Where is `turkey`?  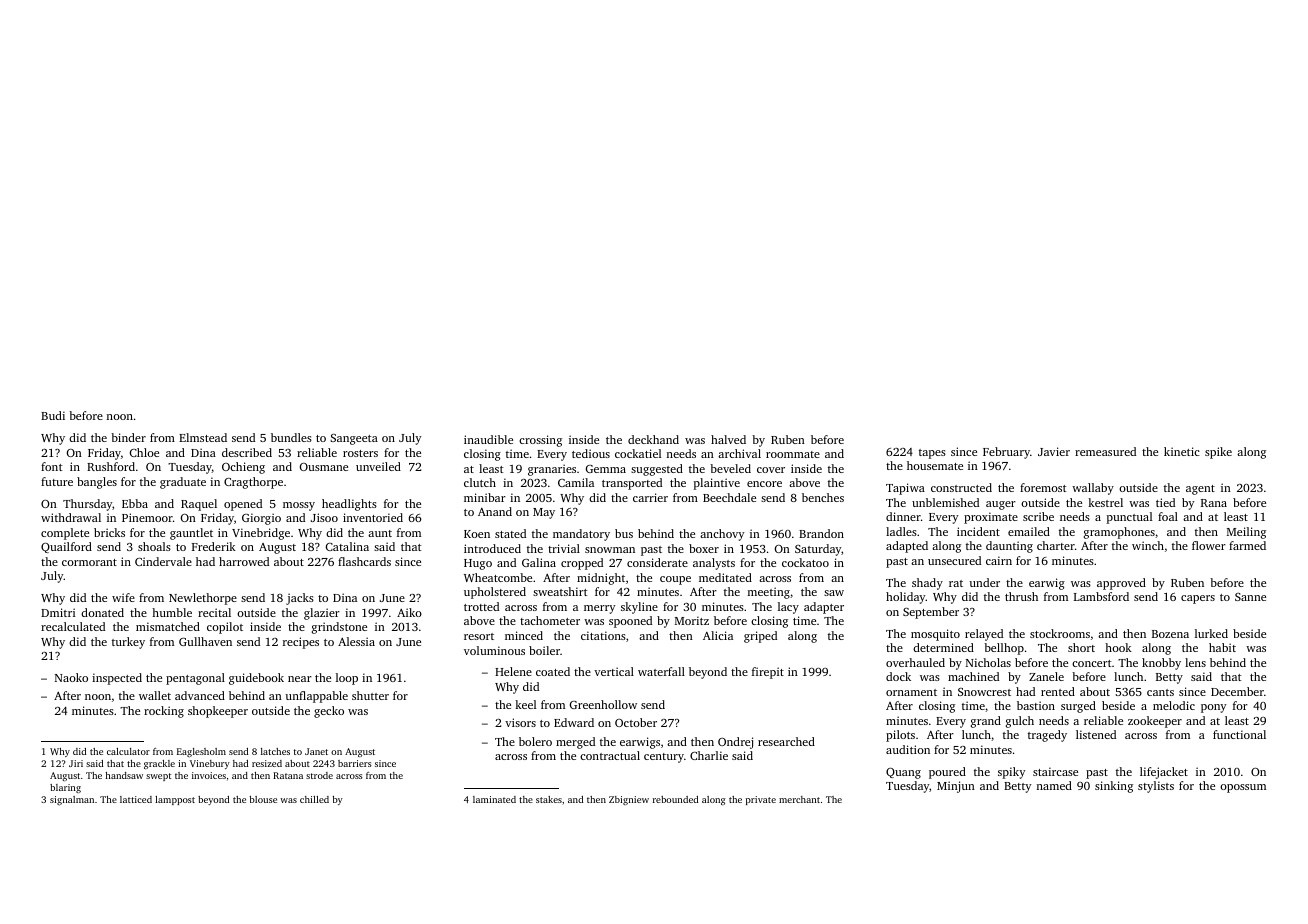
turkey is located at coordinates (128, 643).
